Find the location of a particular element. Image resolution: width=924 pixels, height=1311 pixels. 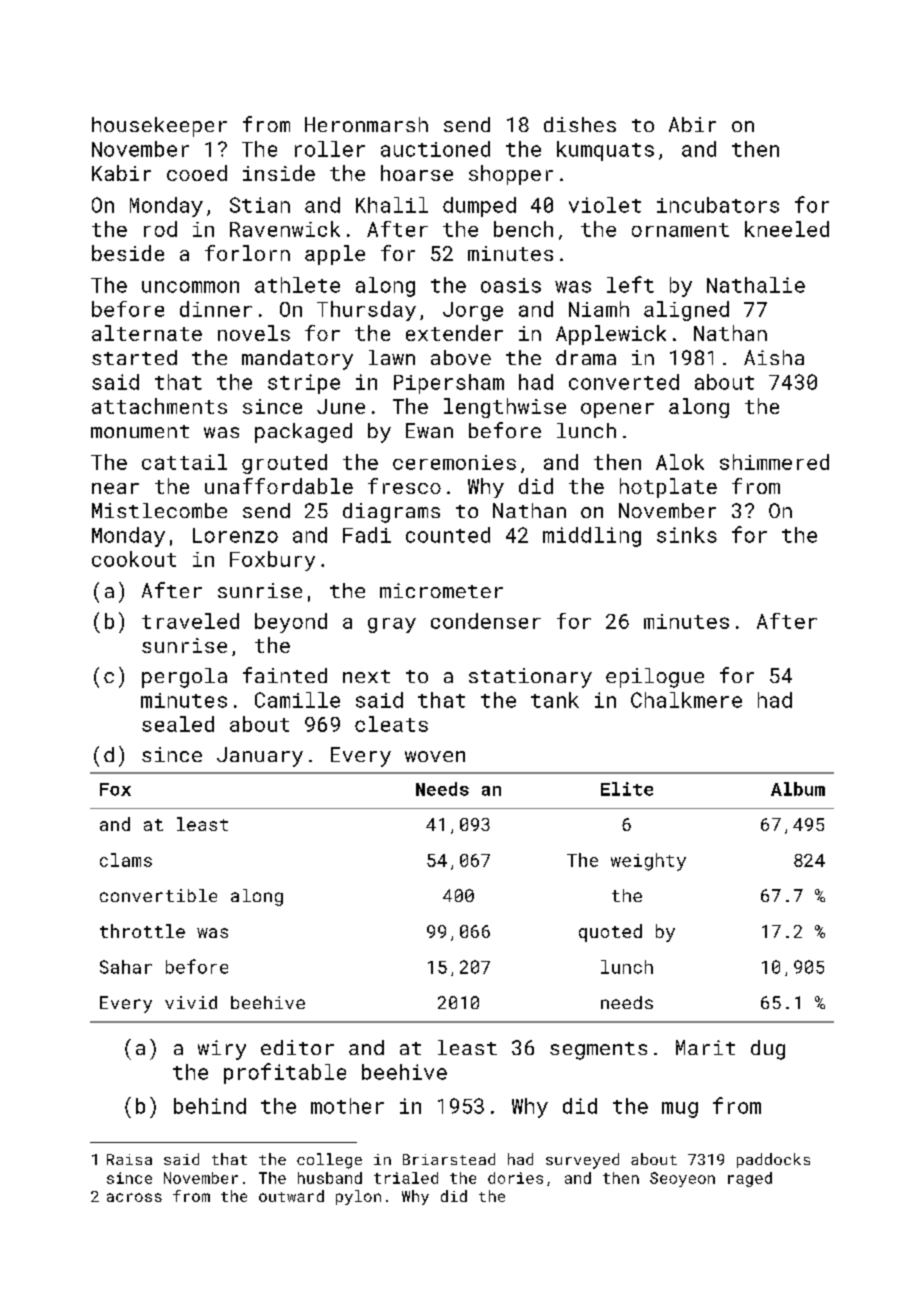

June is located at coordinates (341, 406).
